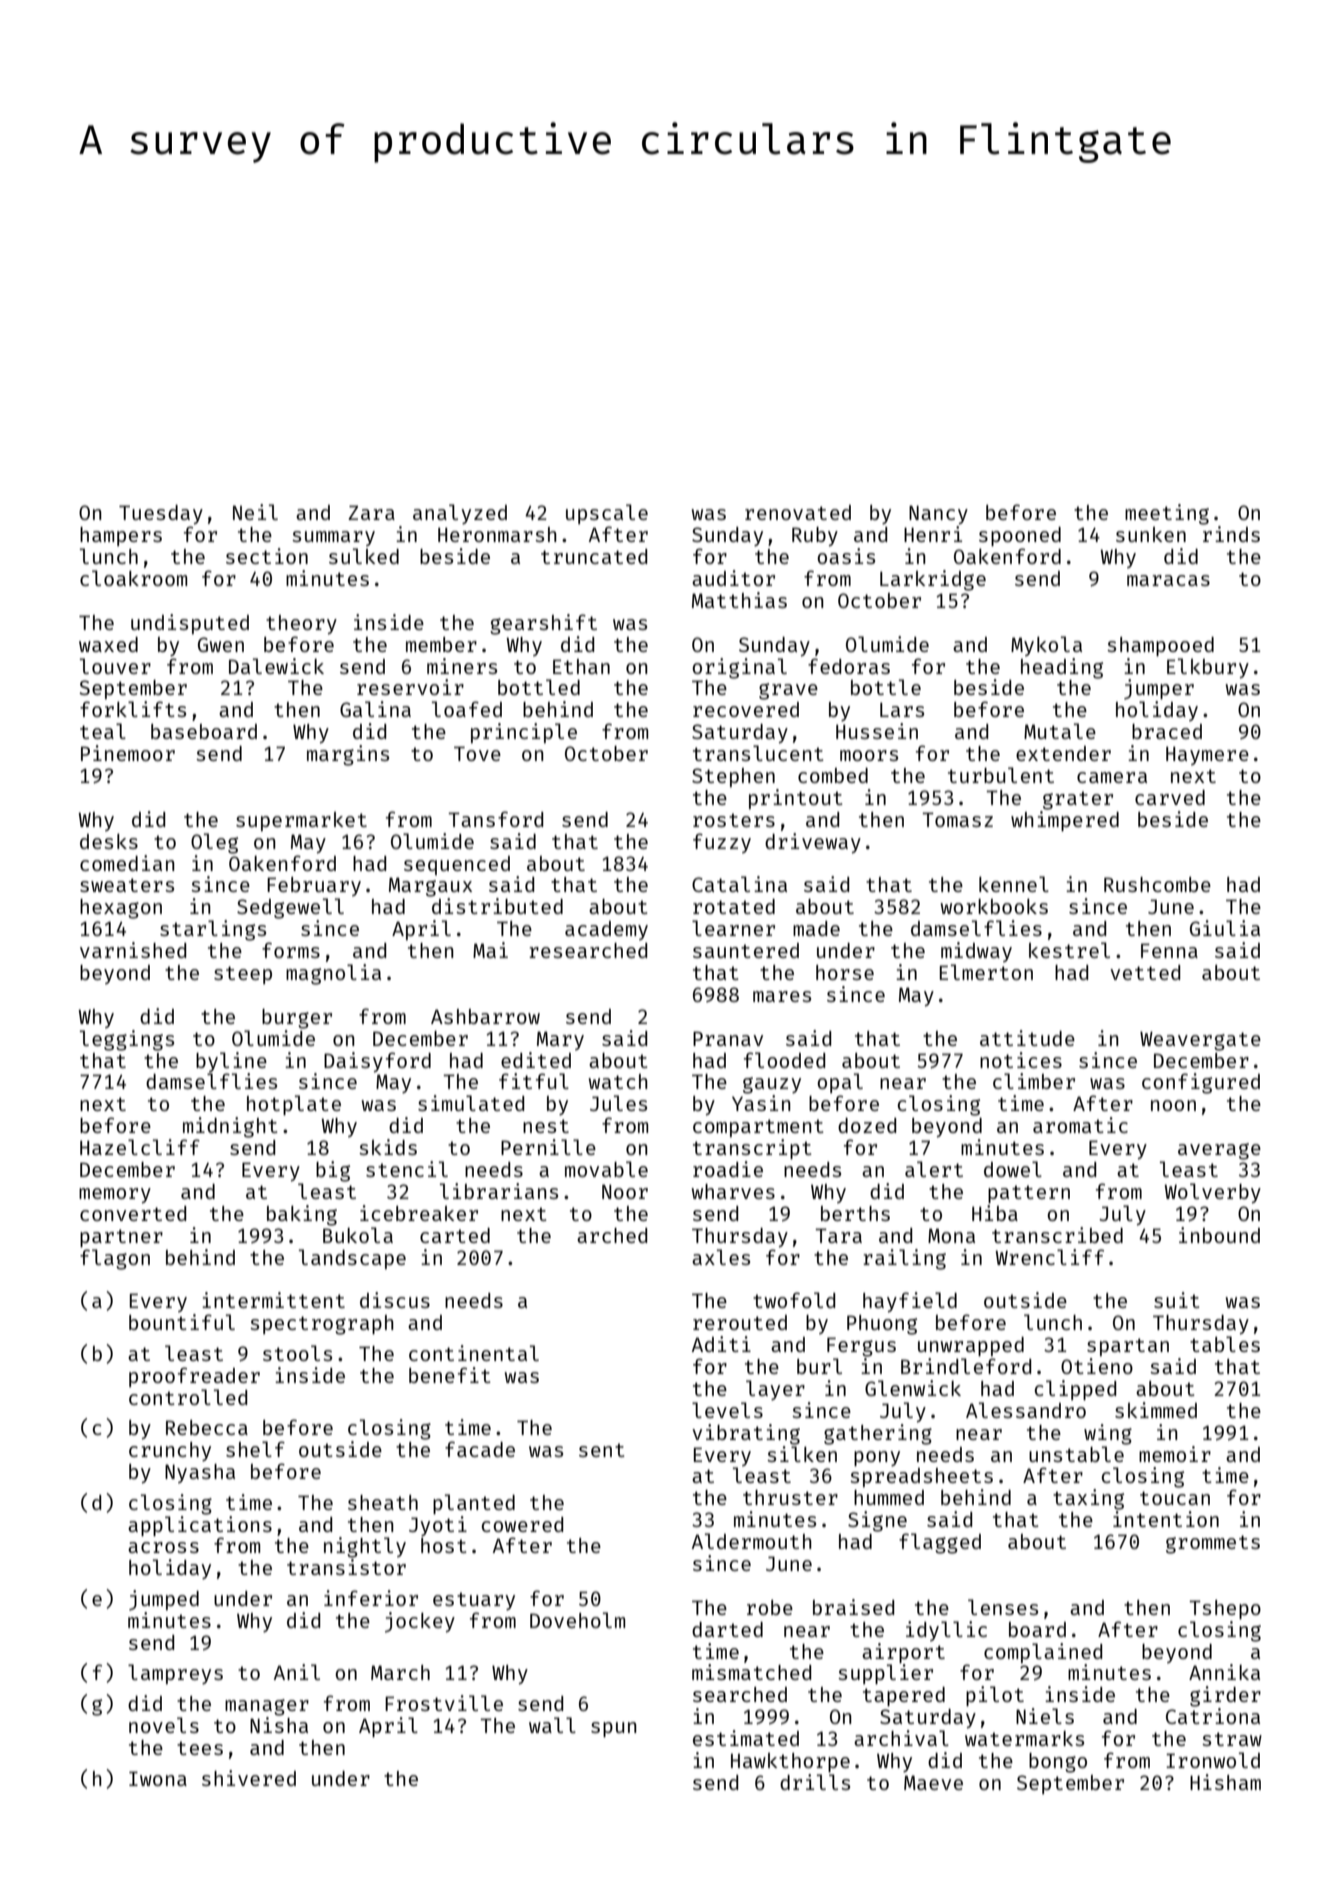 The width and height of the page is (1341, 1896). I want to click on upscale, so click(607, 514).
